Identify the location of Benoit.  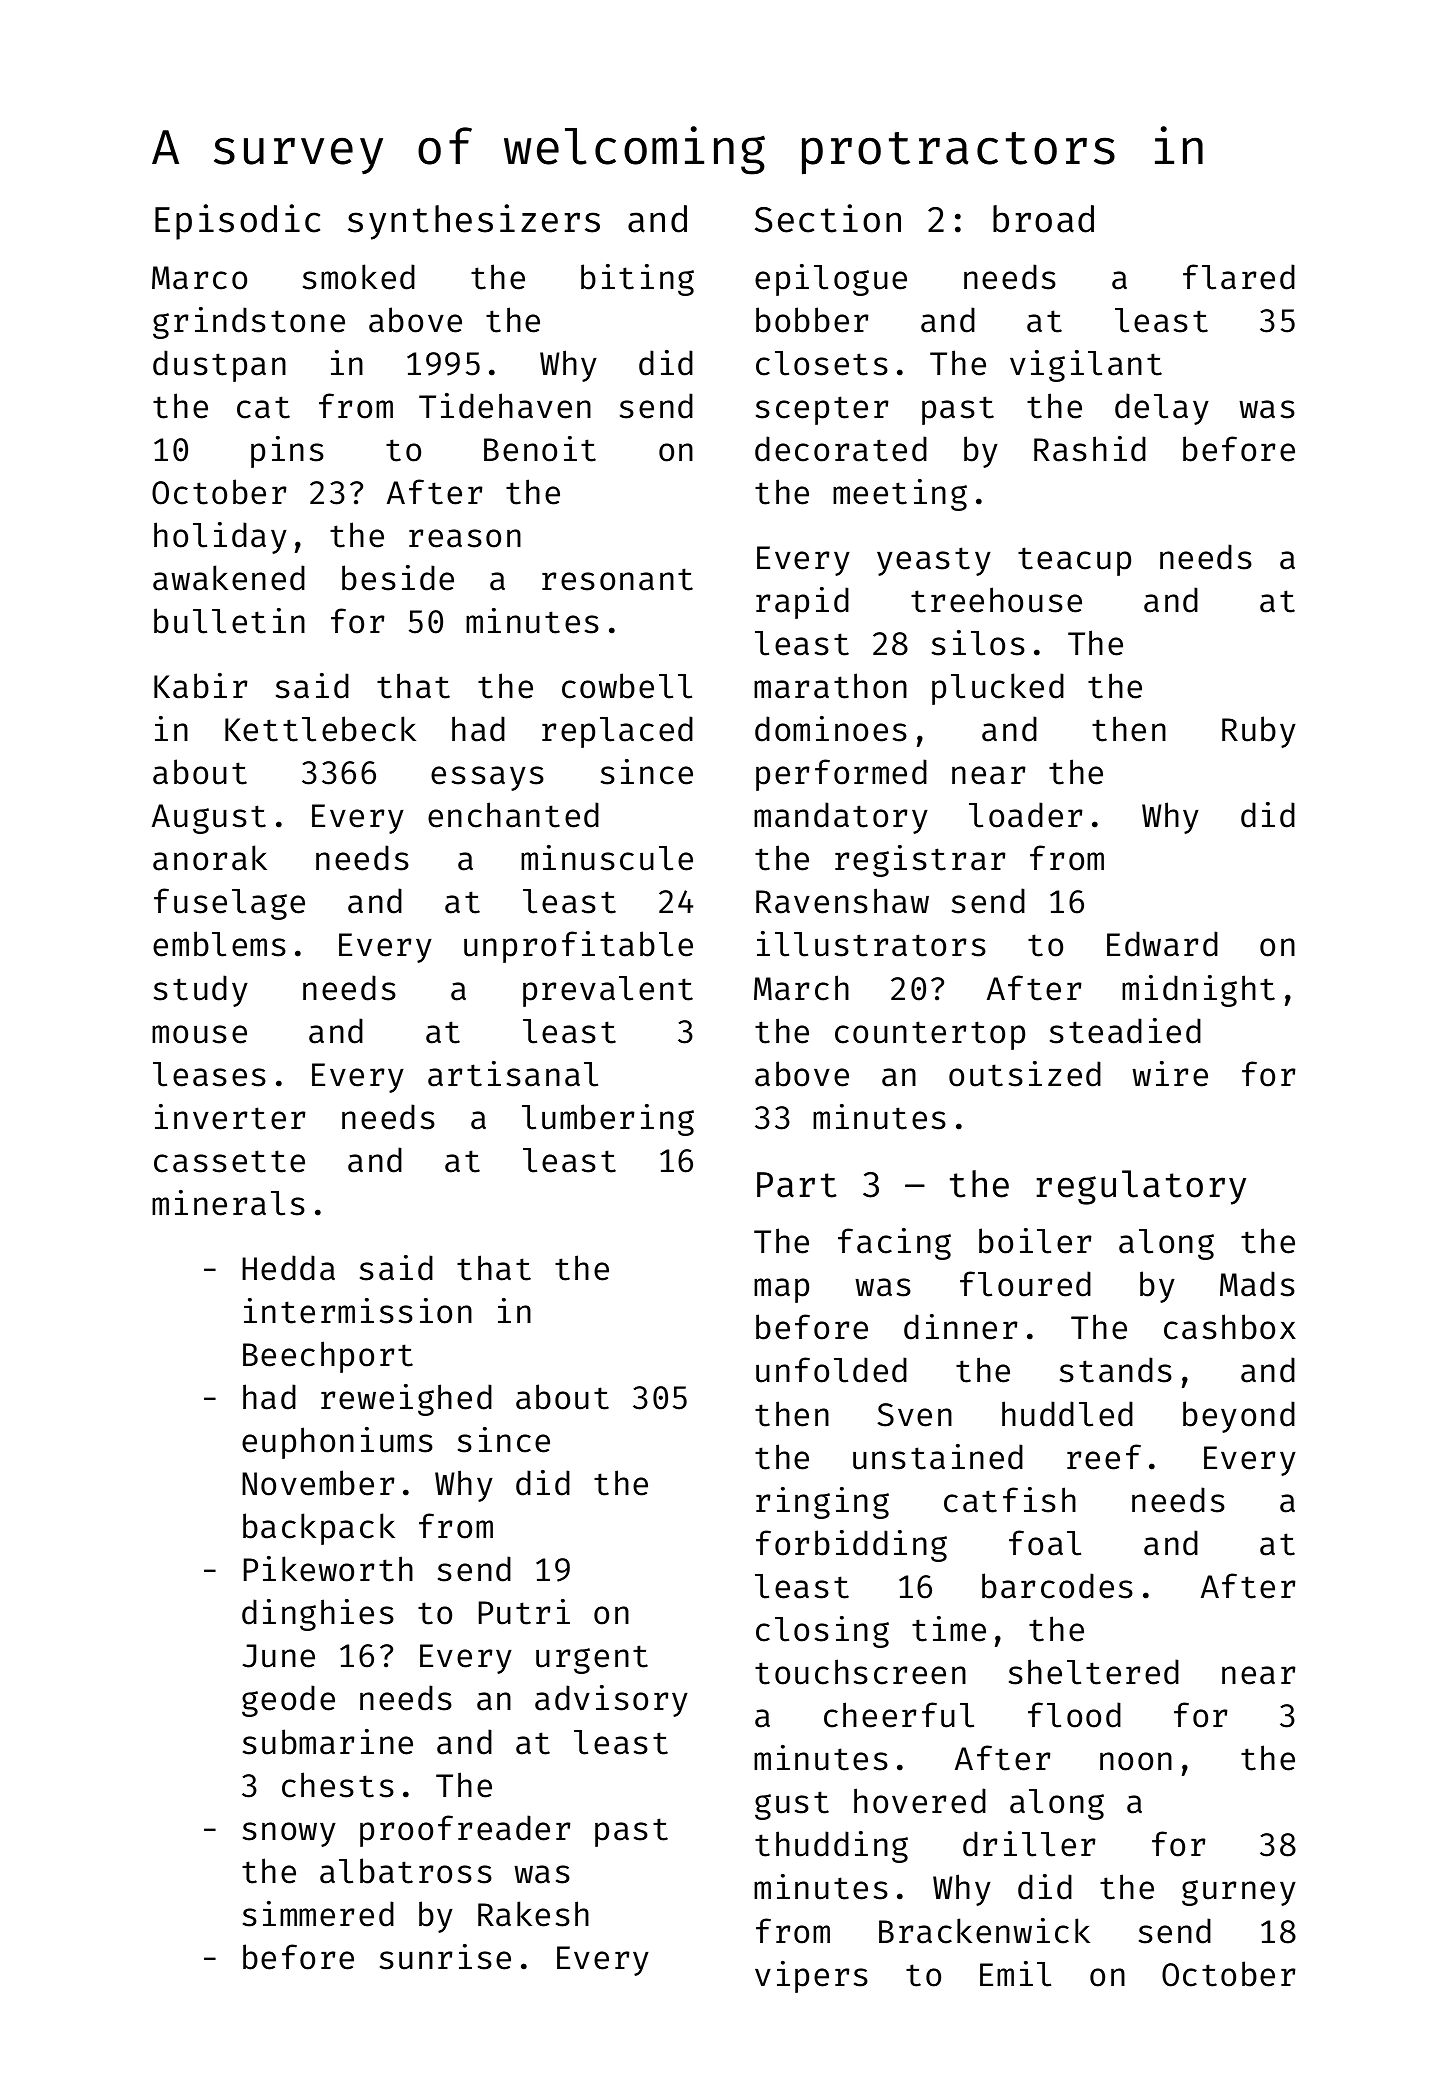
(540, 449).
